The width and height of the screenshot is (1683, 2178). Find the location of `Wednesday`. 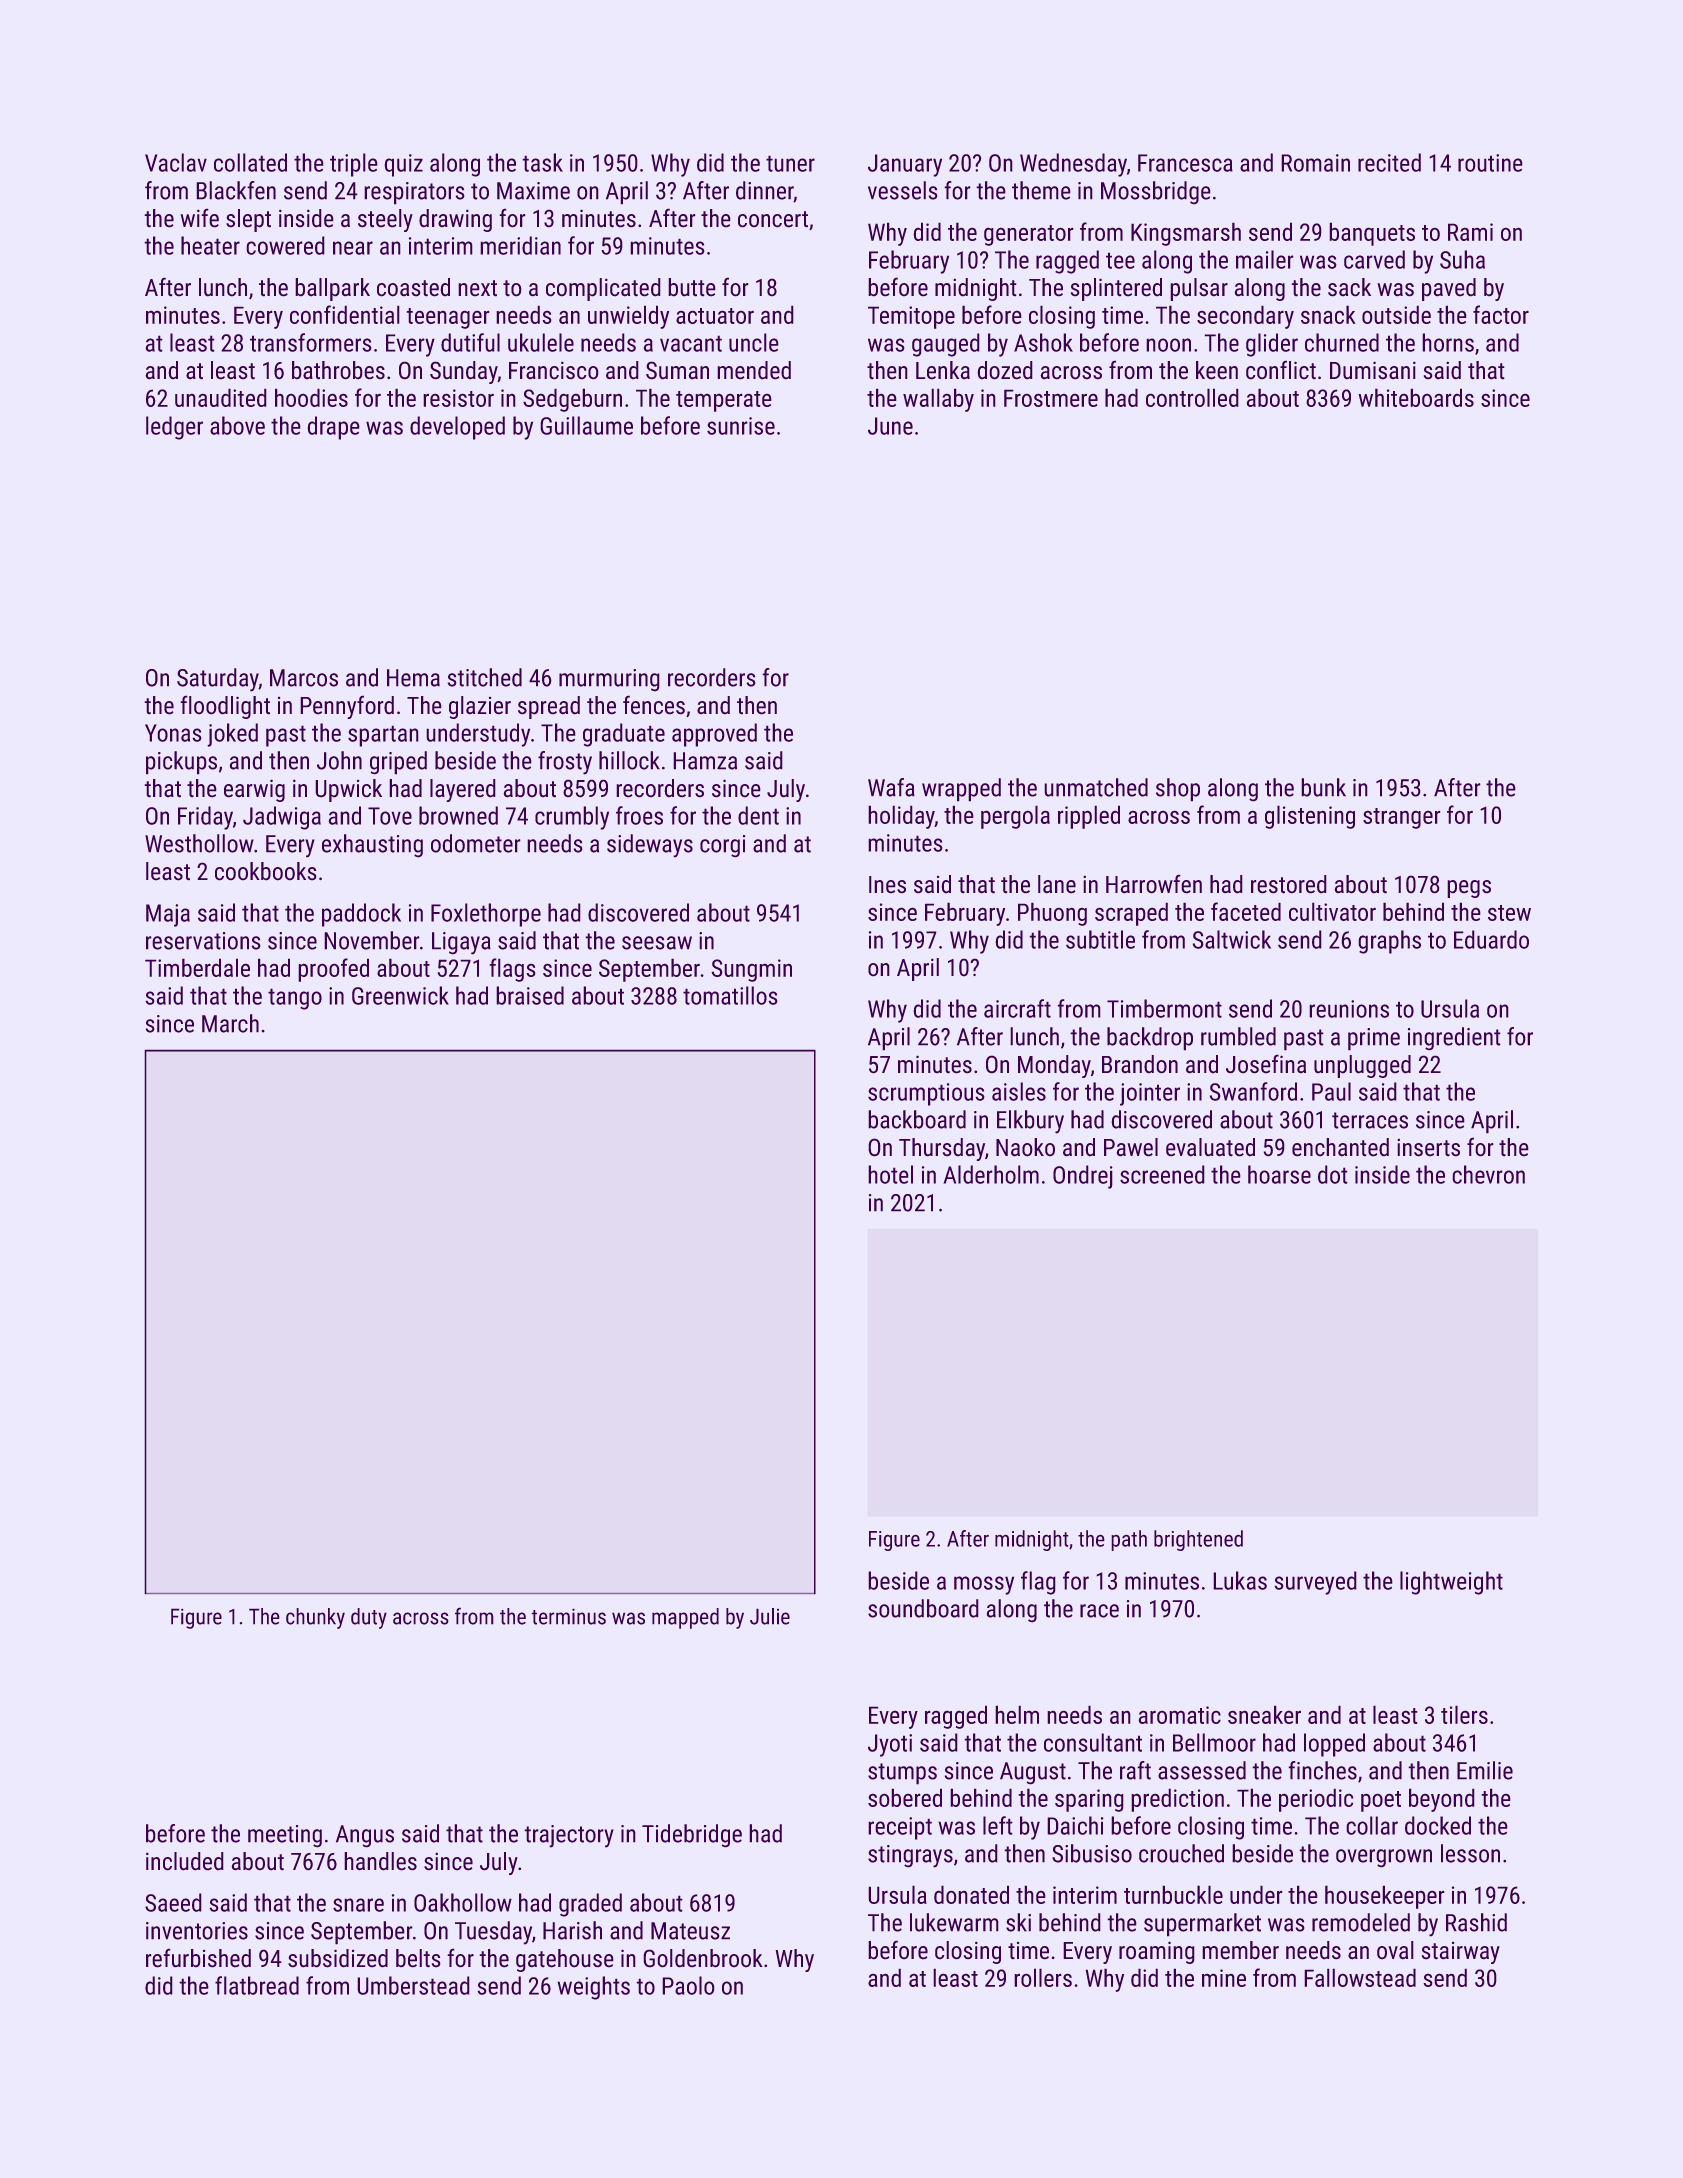

Wednesday is located at coordinates (1073, 165).
